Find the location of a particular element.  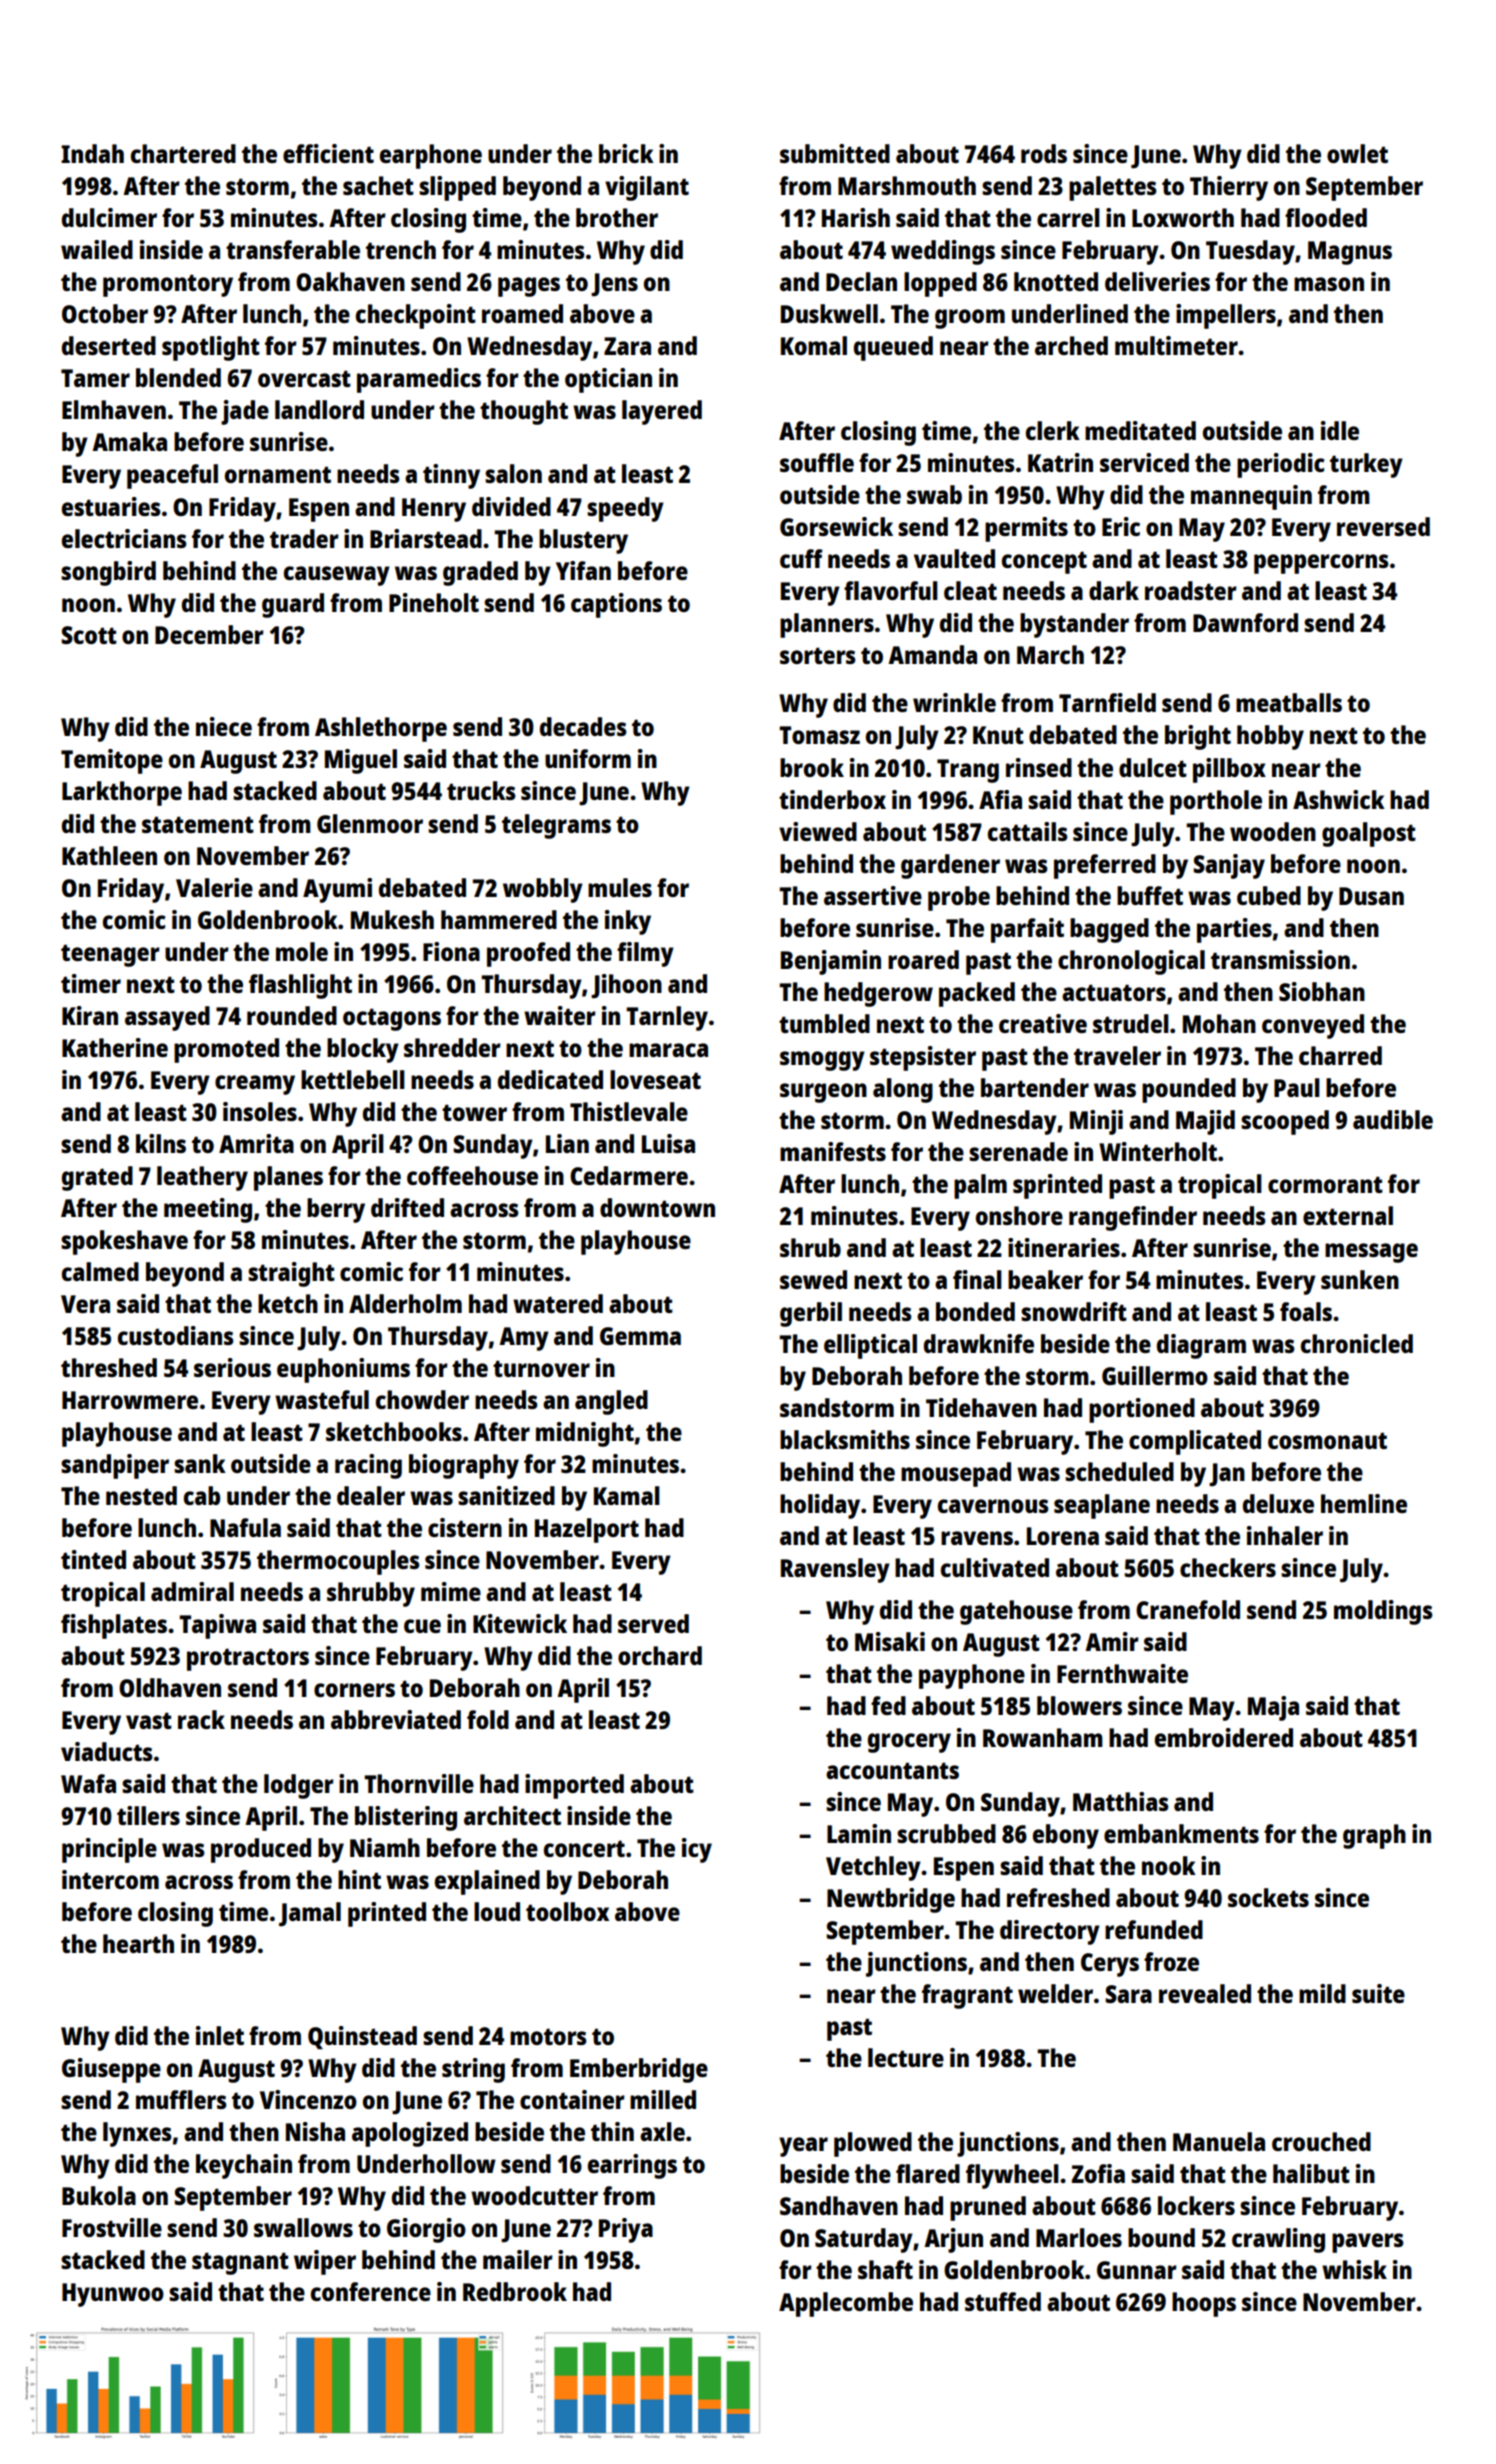

owlet is located at coordinates (1357, 153).
